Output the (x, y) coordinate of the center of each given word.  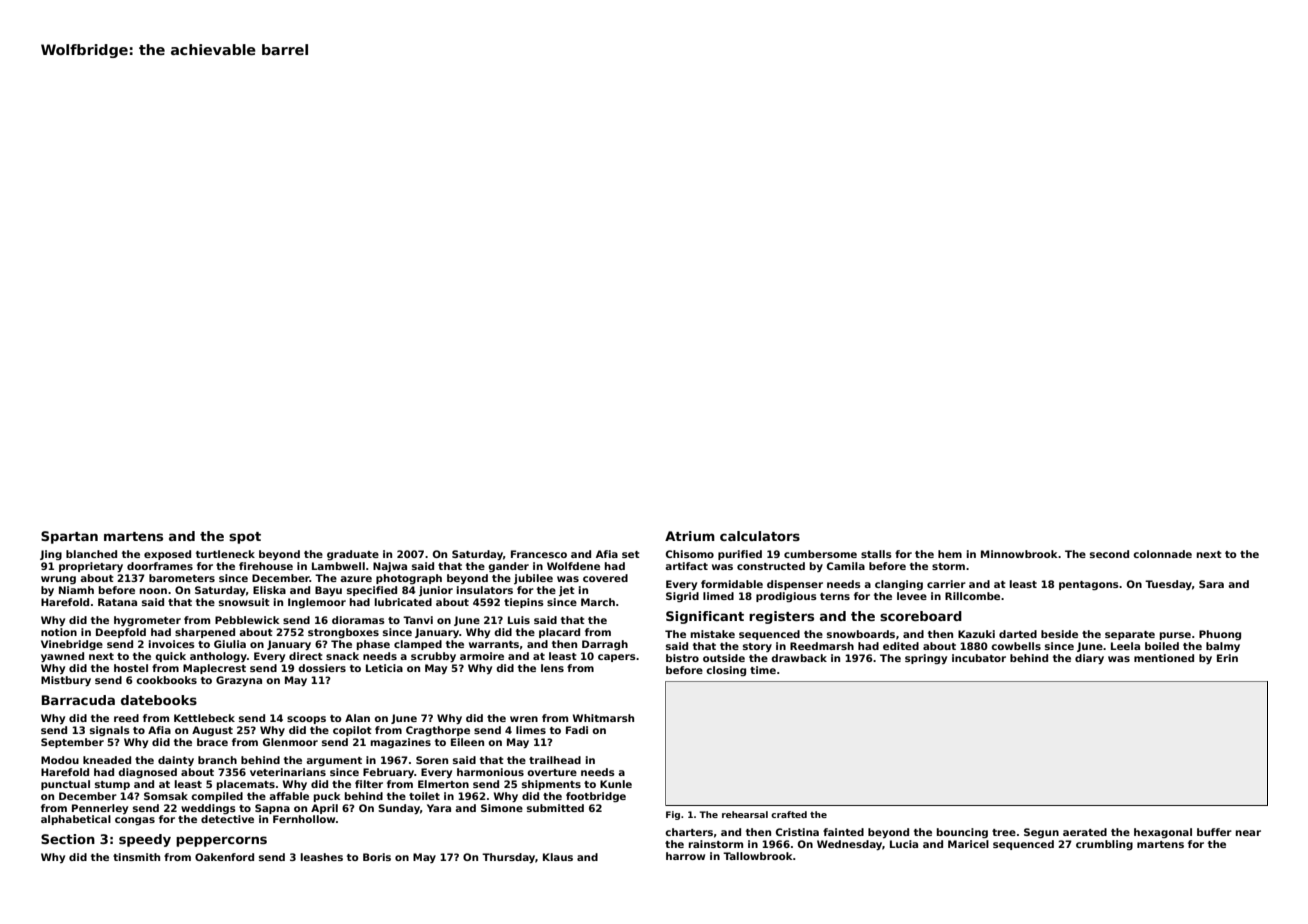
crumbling (1104, 845)
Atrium (690, 536)
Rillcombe (972, 596)
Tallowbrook (758, 856)
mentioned (1164, 658)
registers (781, 617)
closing (726, 671)
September (72, 743)
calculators (760, 536)
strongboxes (343, 633)
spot (245, 538)
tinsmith (136, 857)
